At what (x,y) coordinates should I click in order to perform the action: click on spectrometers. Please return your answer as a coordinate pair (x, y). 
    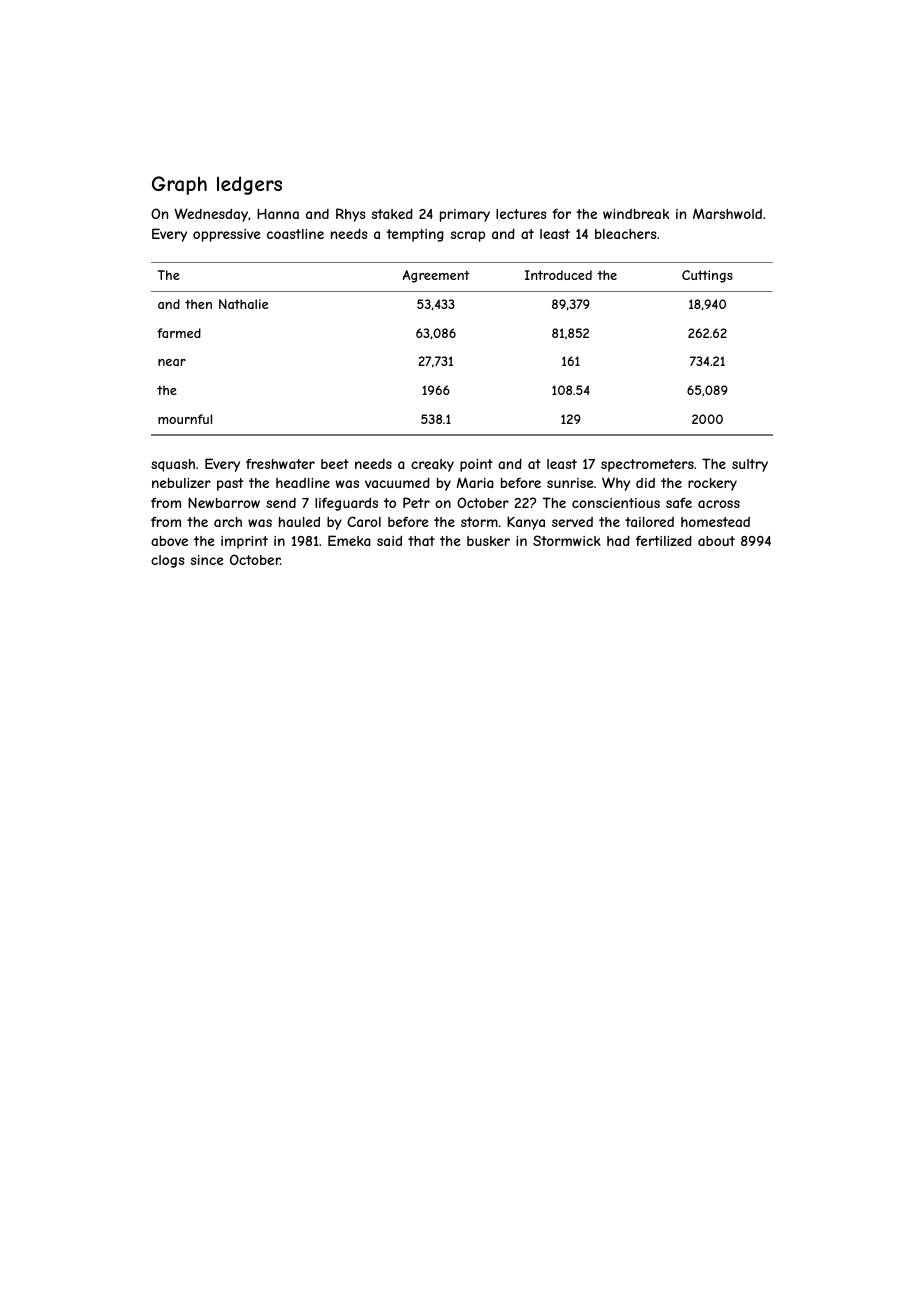
    Looking at the image, I should click on (647, 465).
